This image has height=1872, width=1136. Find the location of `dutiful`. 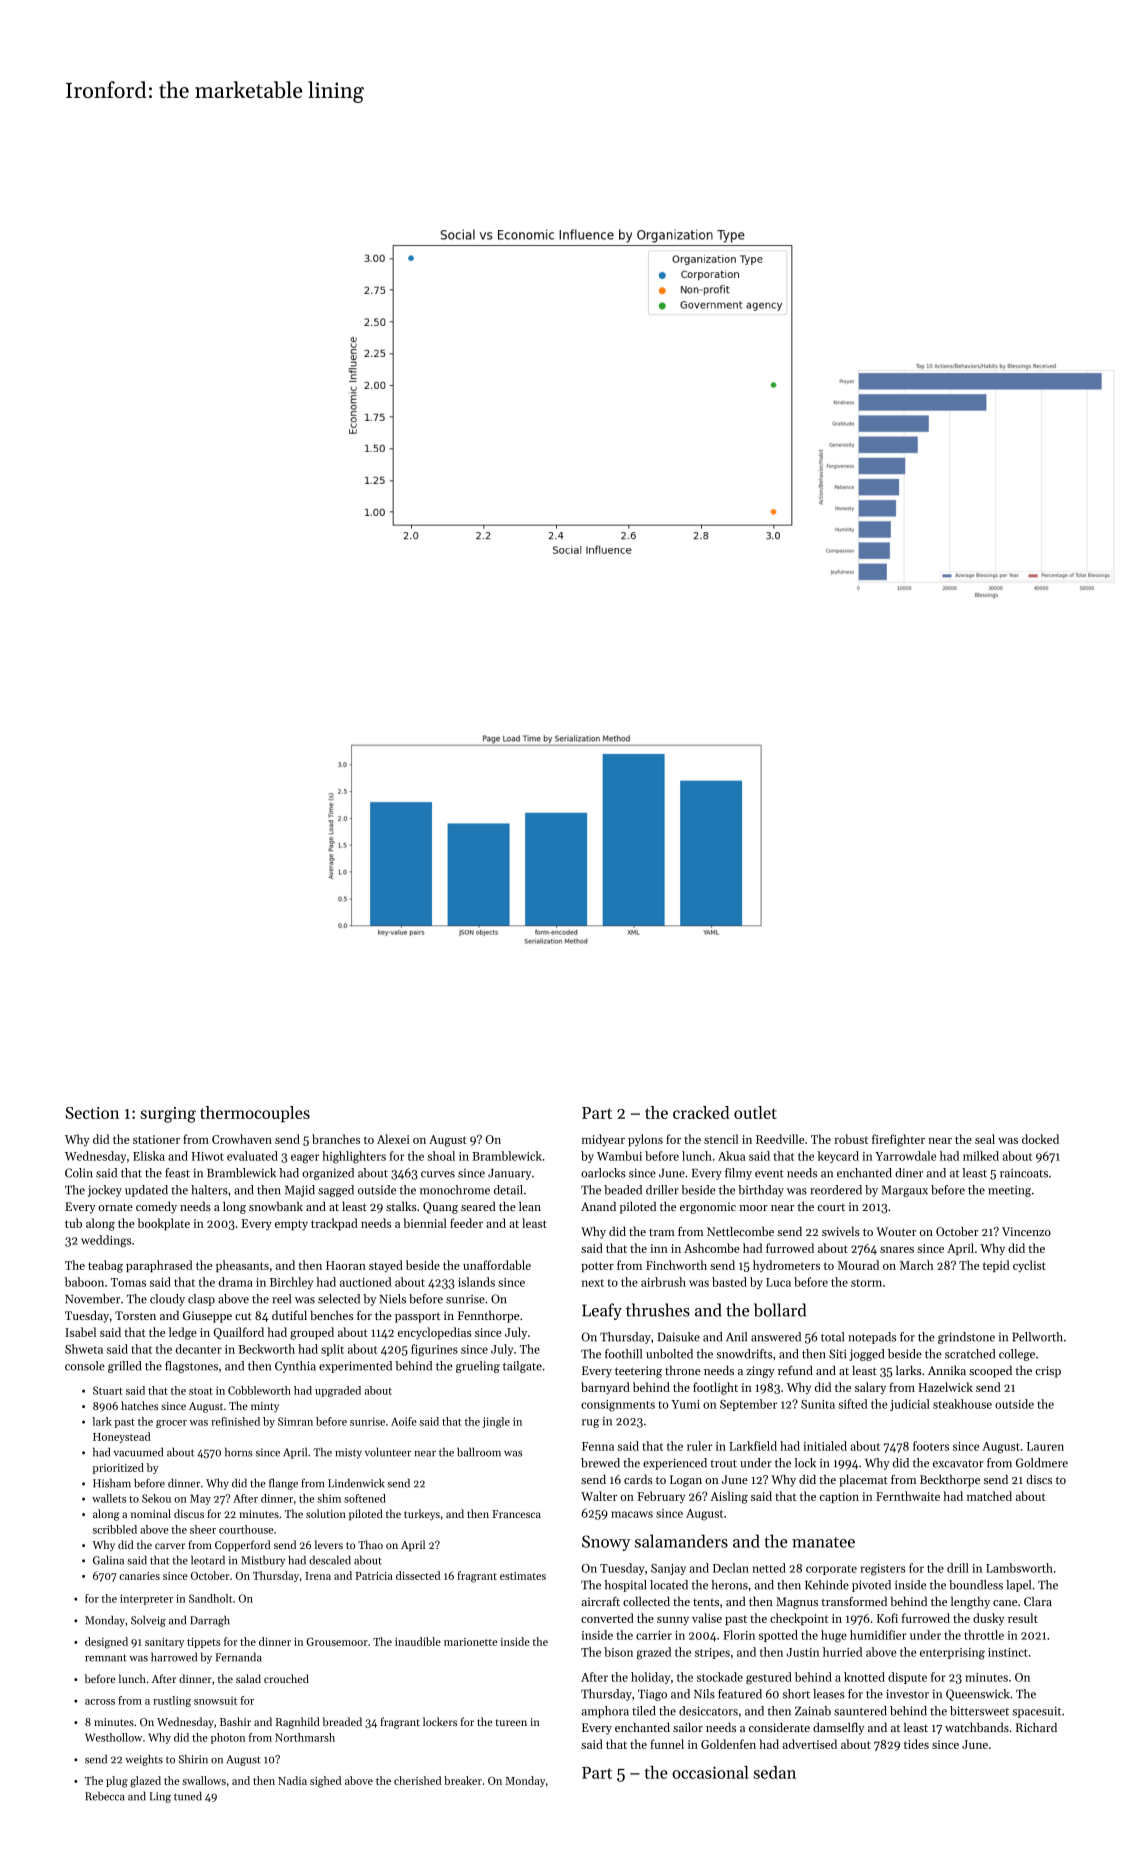

dutiful is located at coordinates (289, 1315).
